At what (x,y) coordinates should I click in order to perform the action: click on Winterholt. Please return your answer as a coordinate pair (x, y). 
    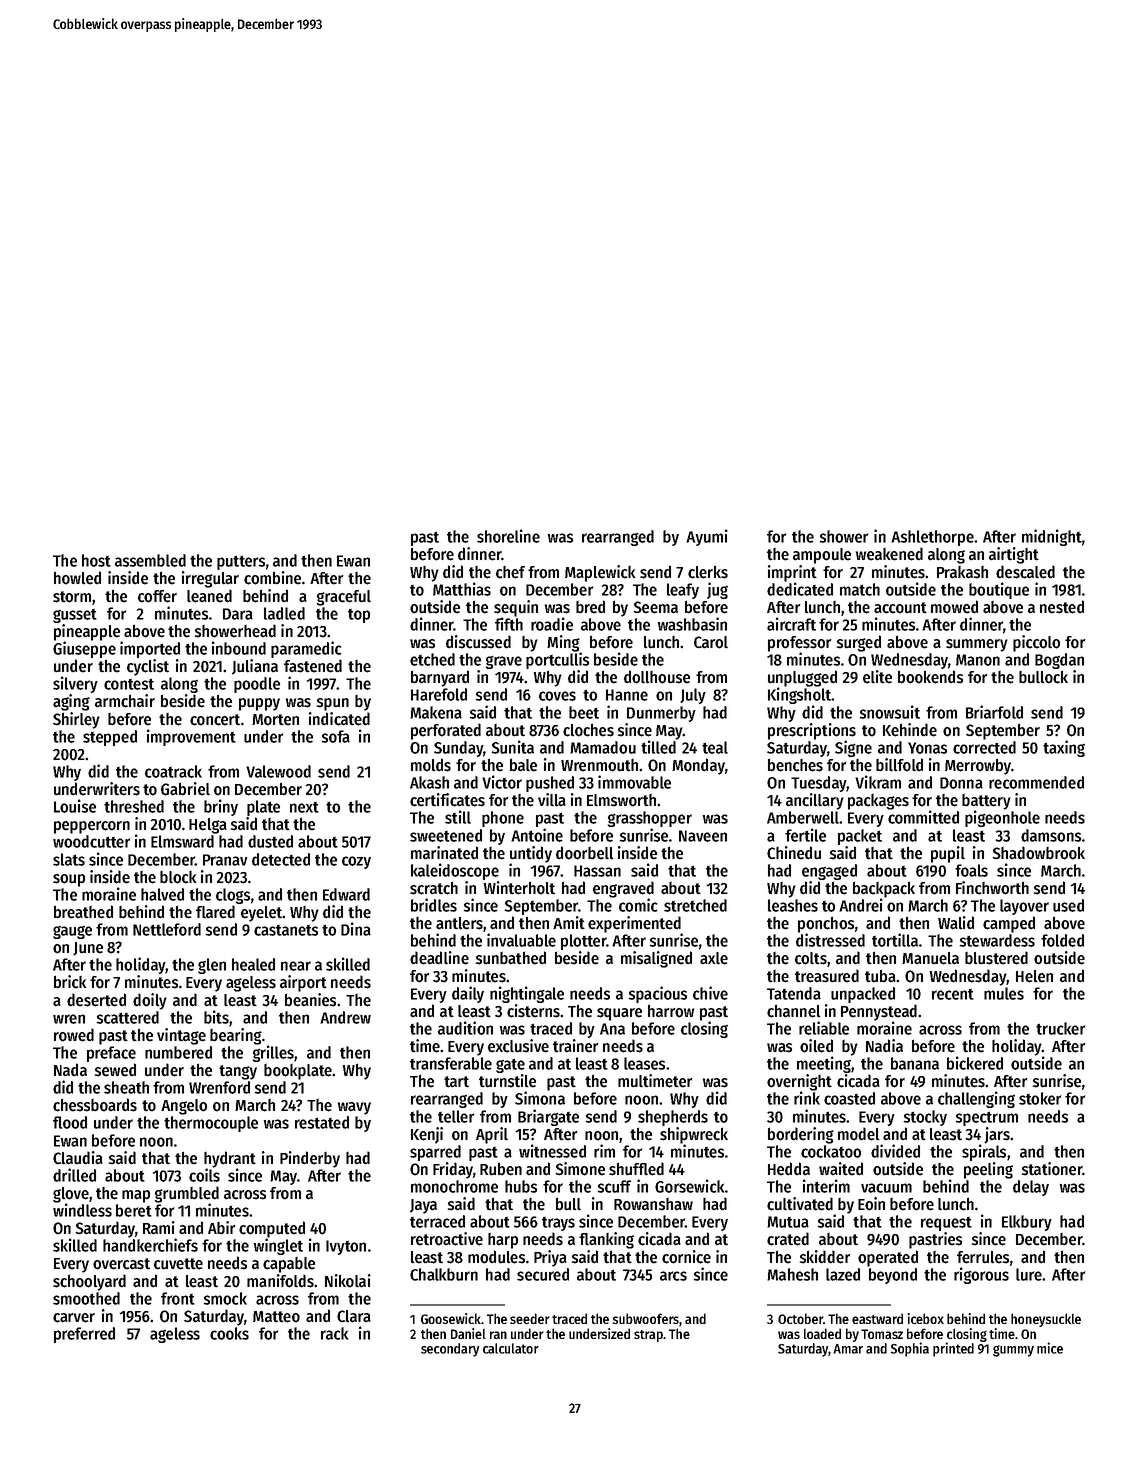
    Looking at the image, I should click on (519, 888).
